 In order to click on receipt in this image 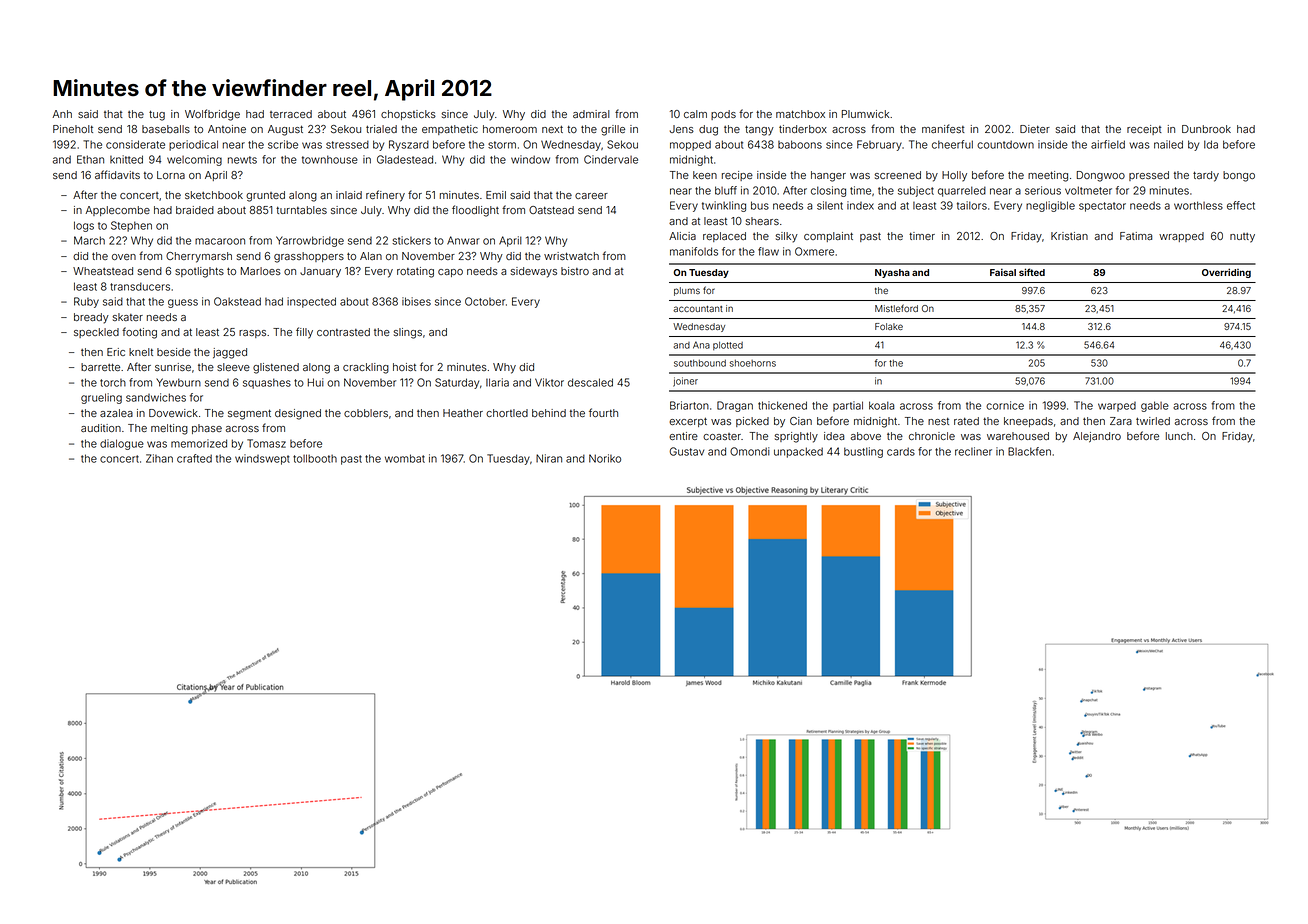, I will do `click(1144, 130)`.
